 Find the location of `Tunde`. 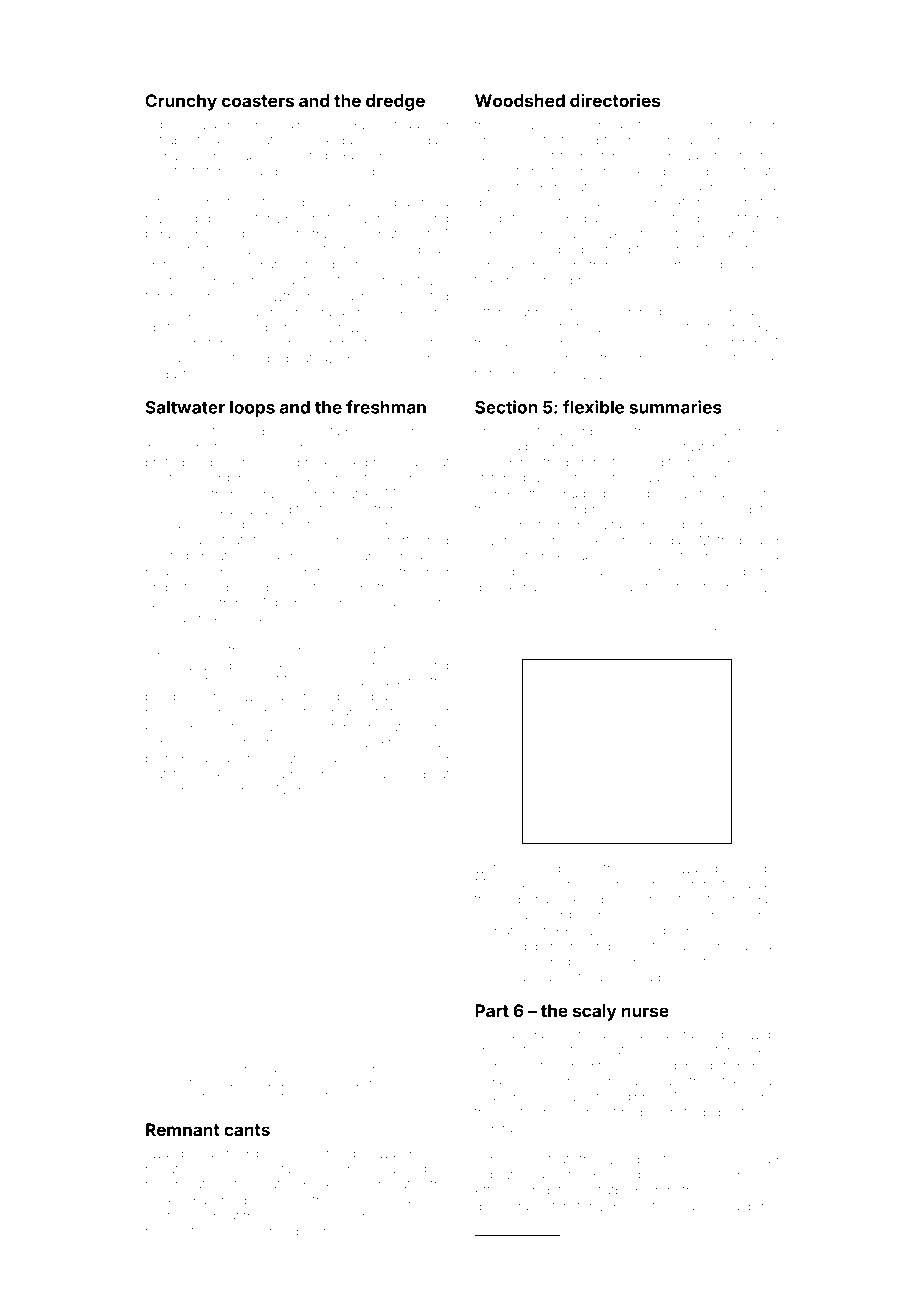

Tunde is located at coordinates (718, 462).
